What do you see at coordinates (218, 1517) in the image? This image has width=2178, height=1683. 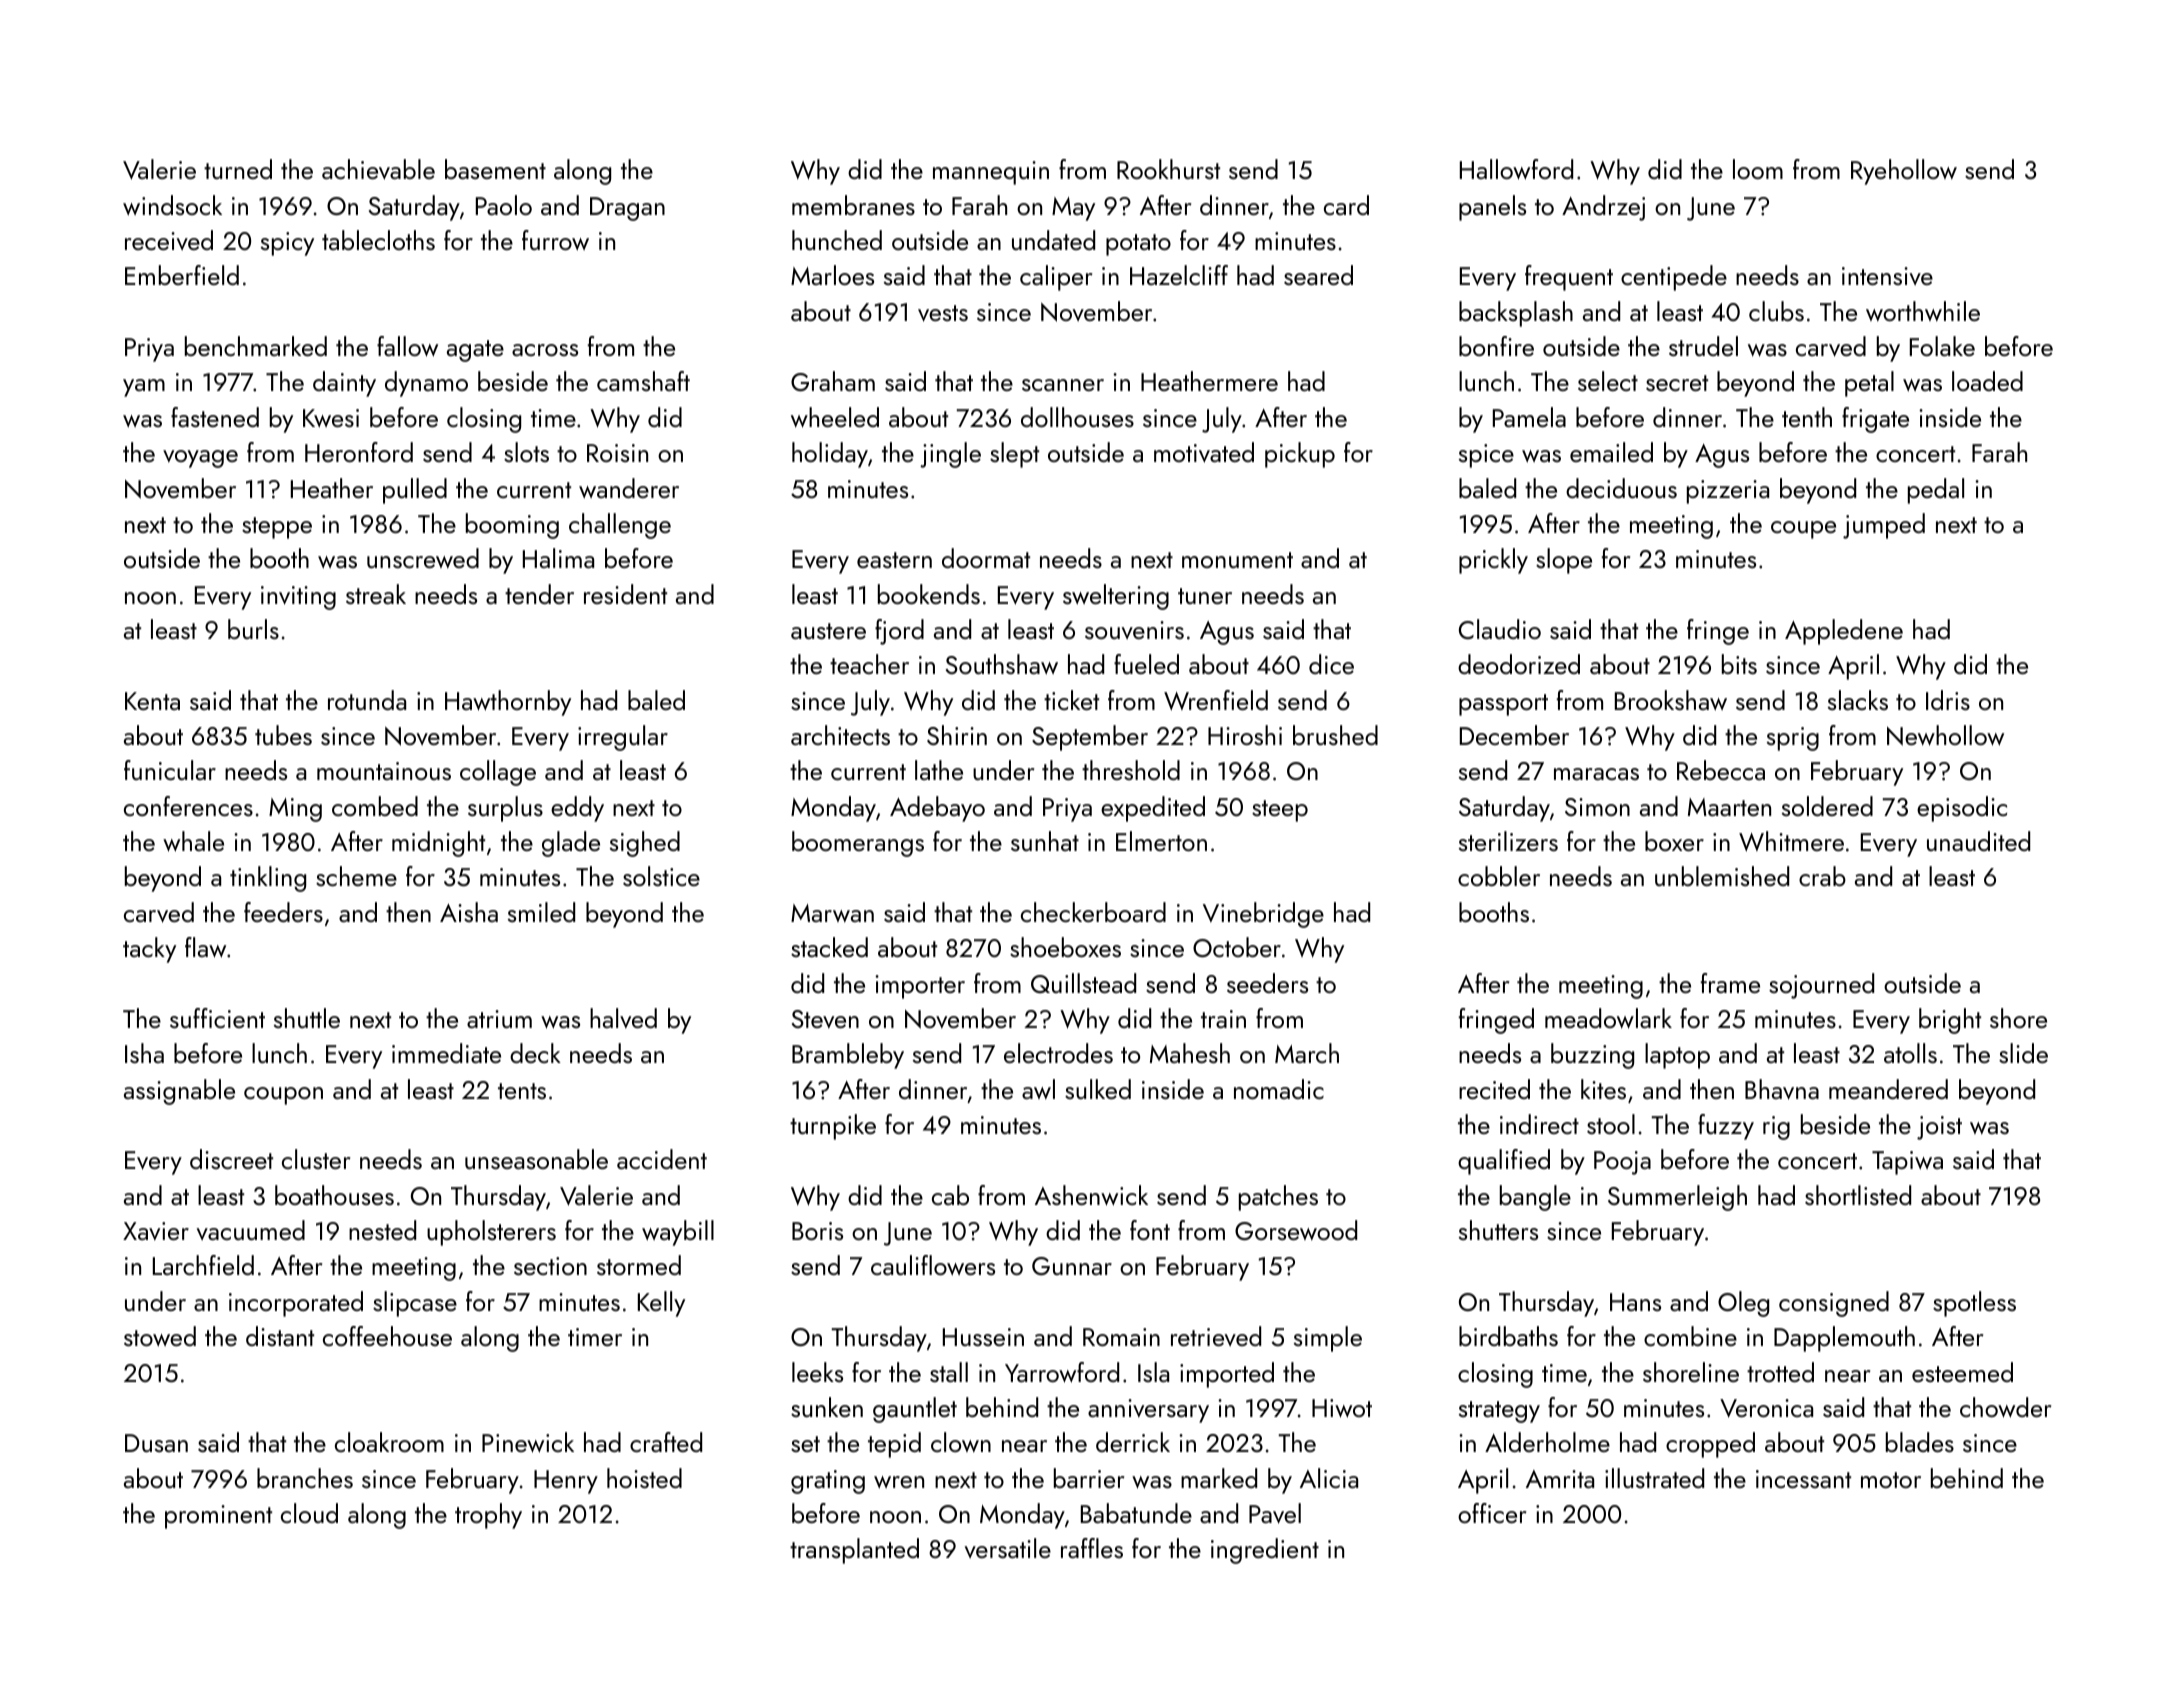 I see `prominent` at bounding box center [218, 1517].
